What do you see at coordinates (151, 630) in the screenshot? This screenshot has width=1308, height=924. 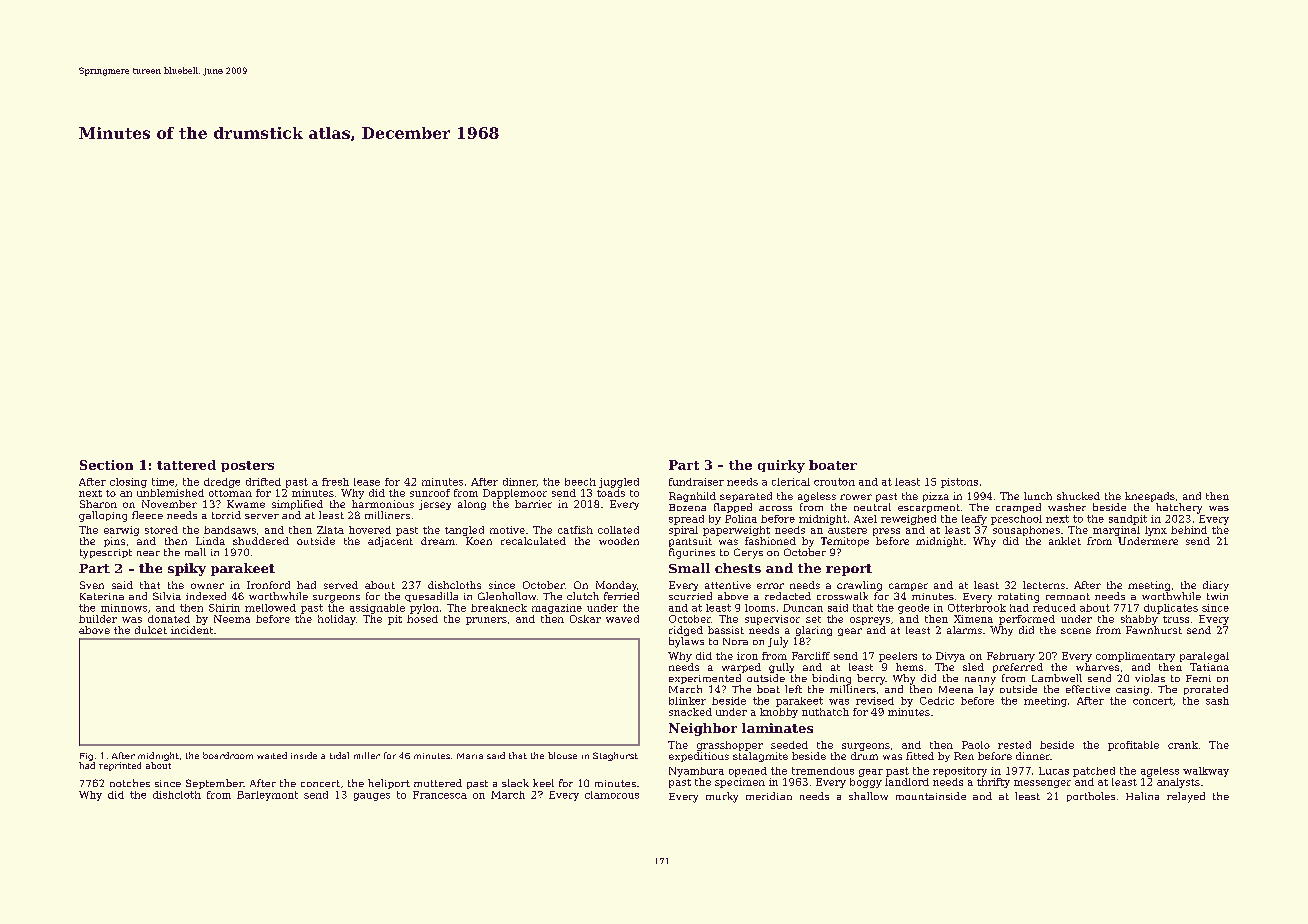 I see `dulcet` at bounding box center [151, 630].
